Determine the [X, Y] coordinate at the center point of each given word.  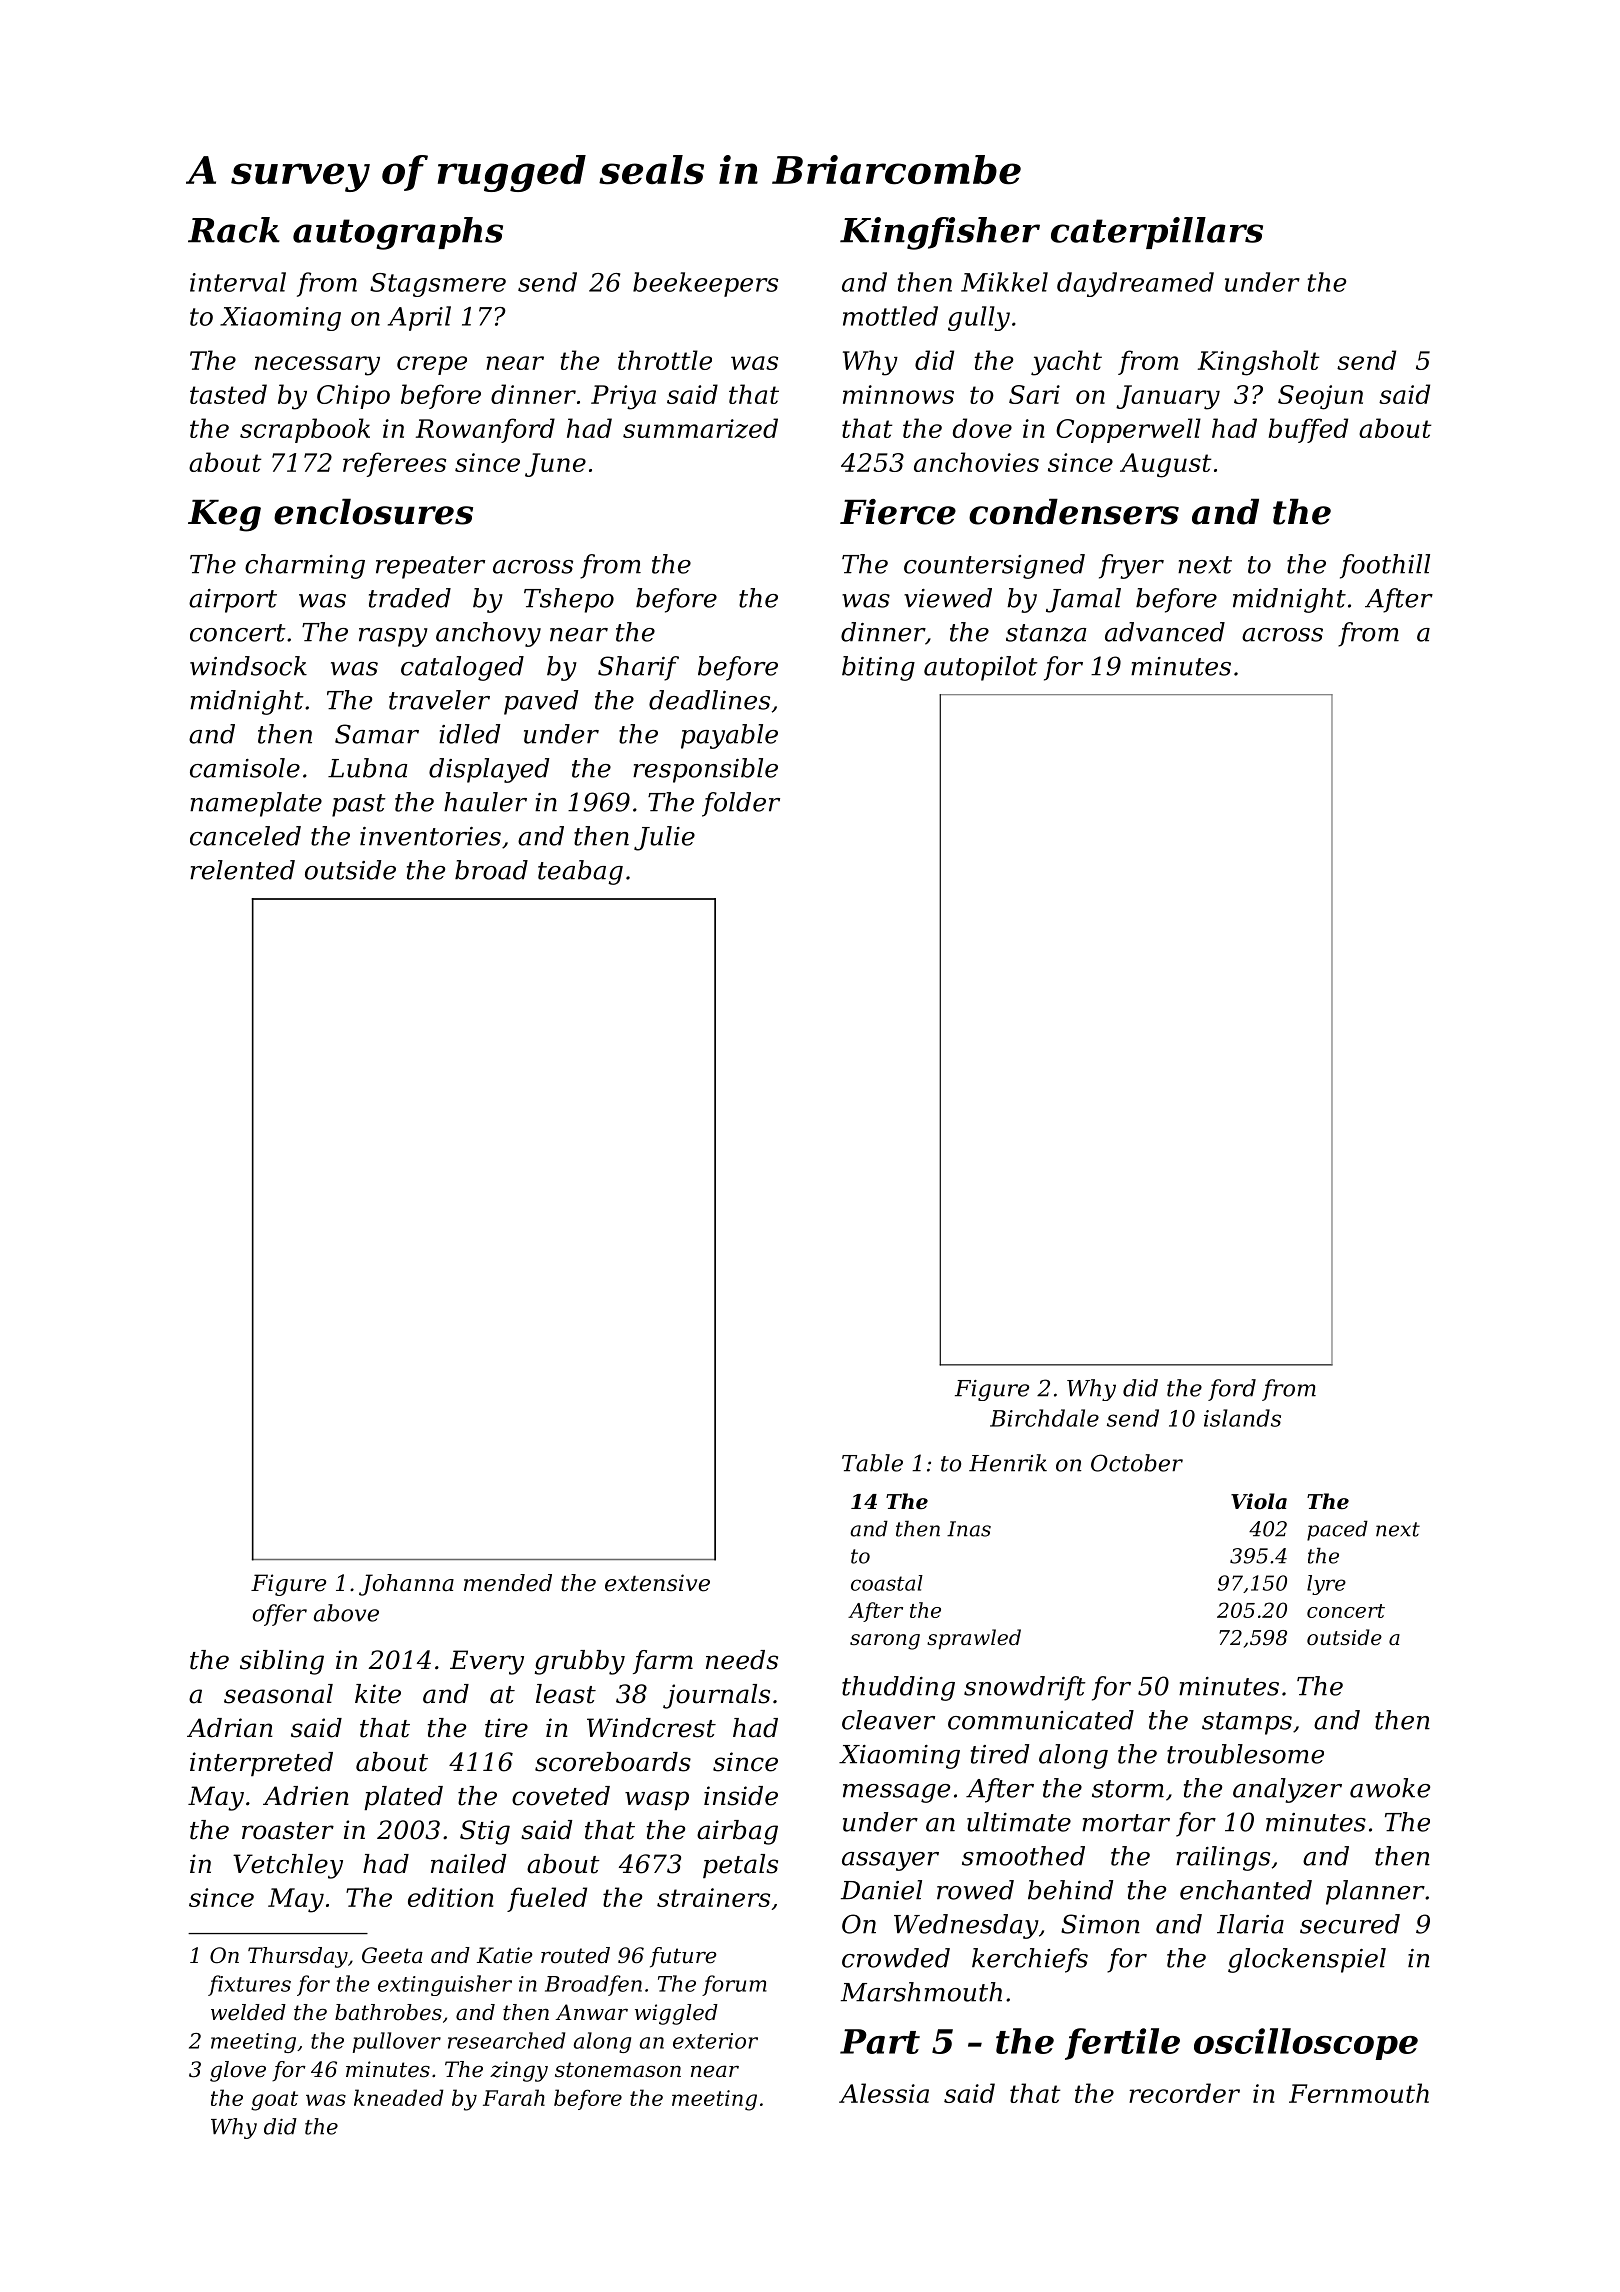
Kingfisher [940, 233]
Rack [234, 230]
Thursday [298, 1957]
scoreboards [613, 1762]
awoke [1390, 1788]
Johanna [406, 1585]
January [1168, 397]
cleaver [888, 1720]
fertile [1122, 2044]
